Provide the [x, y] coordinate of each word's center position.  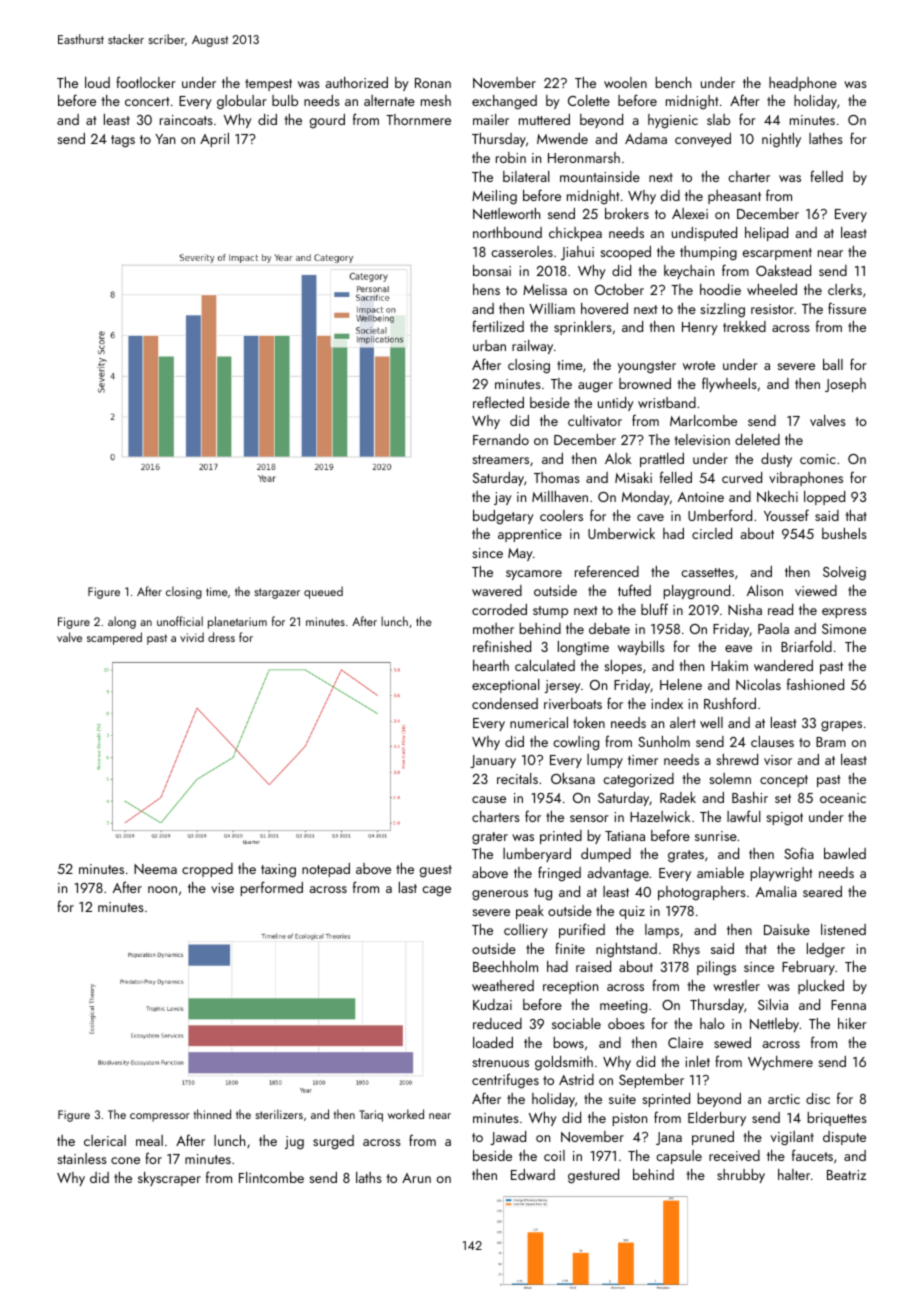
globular [242, 102]
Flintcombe [271, 1177]
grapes [841, 726]
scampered [114, 638]
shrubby [741, 1176]
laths [369, 1177]
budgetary [503, 517]
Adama [646, 138]
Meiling [494, 197]
